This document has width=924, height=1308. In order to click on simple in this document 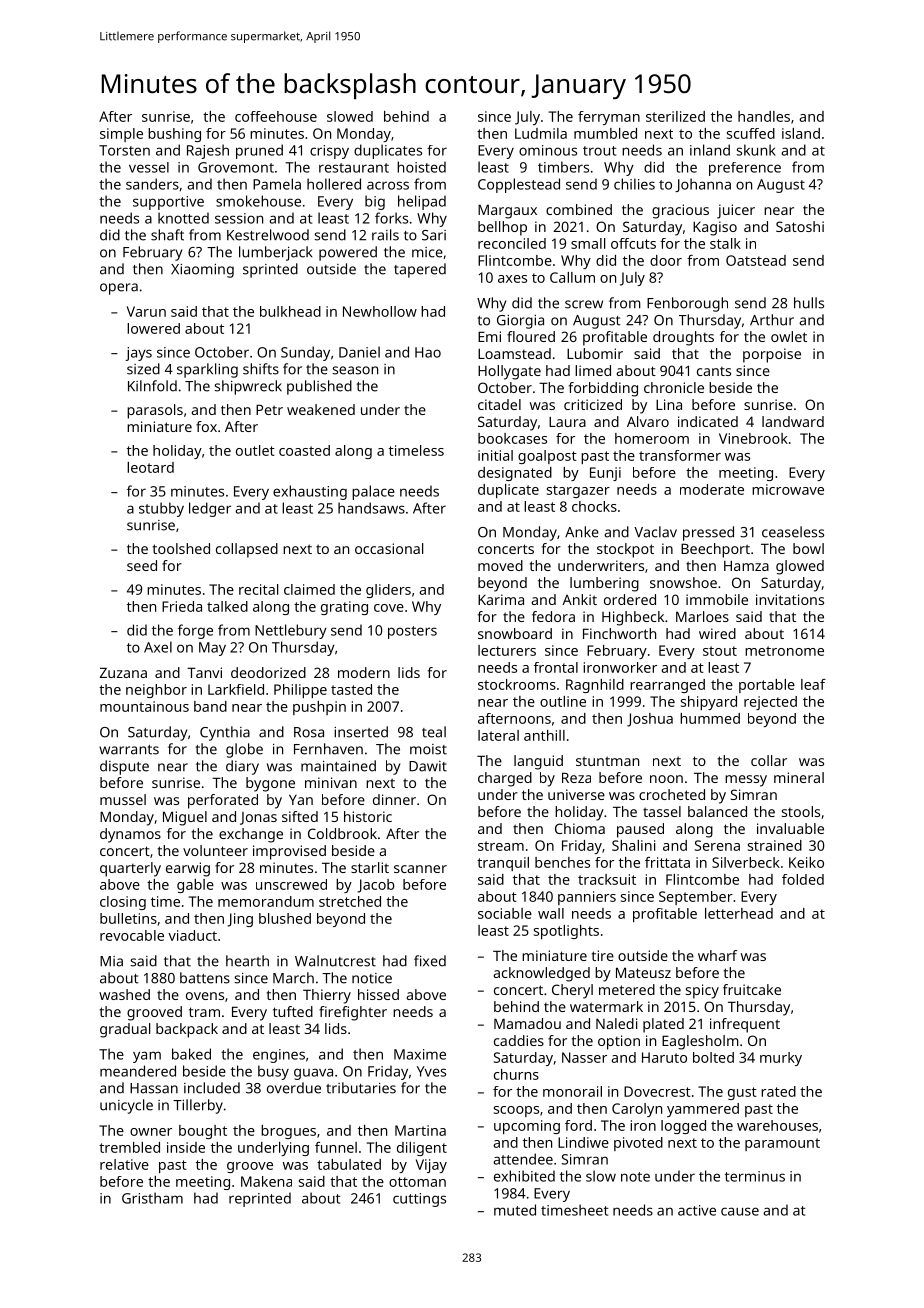, I will do `click(121, 135)`.
